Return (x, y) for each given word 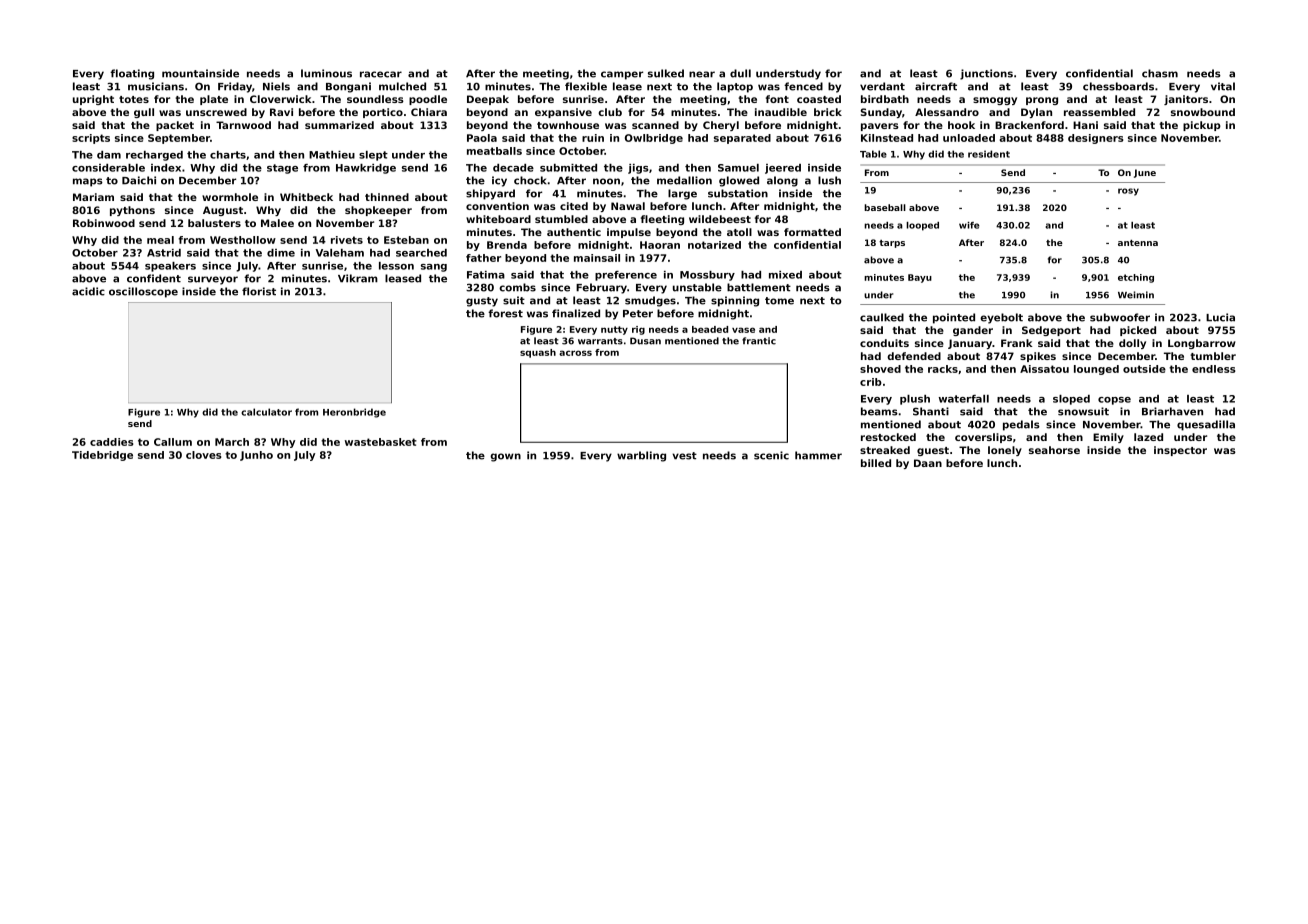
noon (606, 181)
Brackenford (1029, 125)
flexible (586, 86)
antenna (1138, 243)
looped (922, 226)
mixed (785, 275)
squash (538, 353)
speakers (170, 267)
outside (1144, 369)
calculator (266, 412)
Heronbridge (354, 413)
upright (93, 100)
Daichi (139, 180)
